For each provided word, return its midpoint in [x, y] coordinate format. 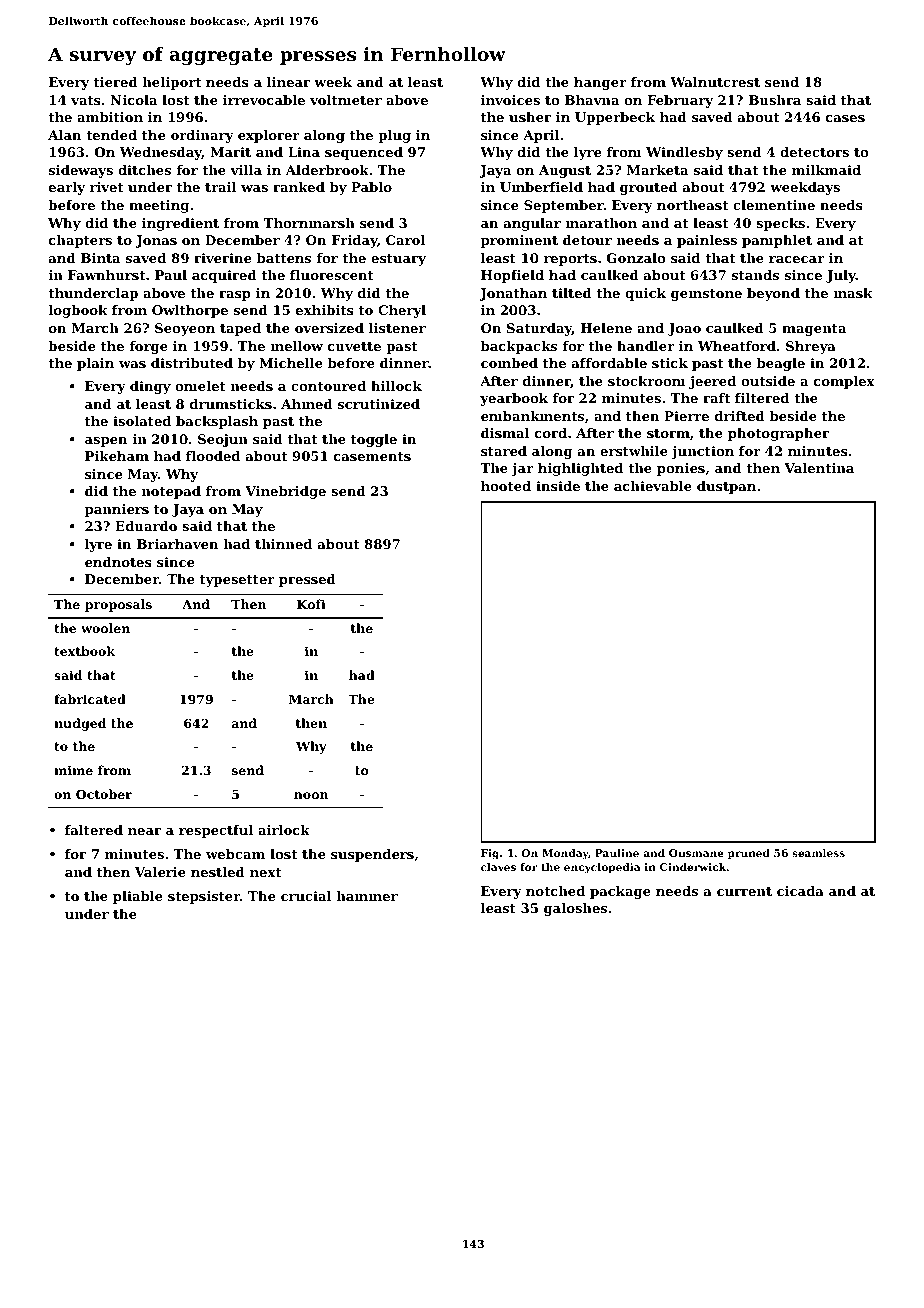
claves [498, 867]
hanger [600, 83]
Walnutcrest [715, 82]
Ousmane [696, 853]
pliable [138, 897]
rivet [107, 187]
